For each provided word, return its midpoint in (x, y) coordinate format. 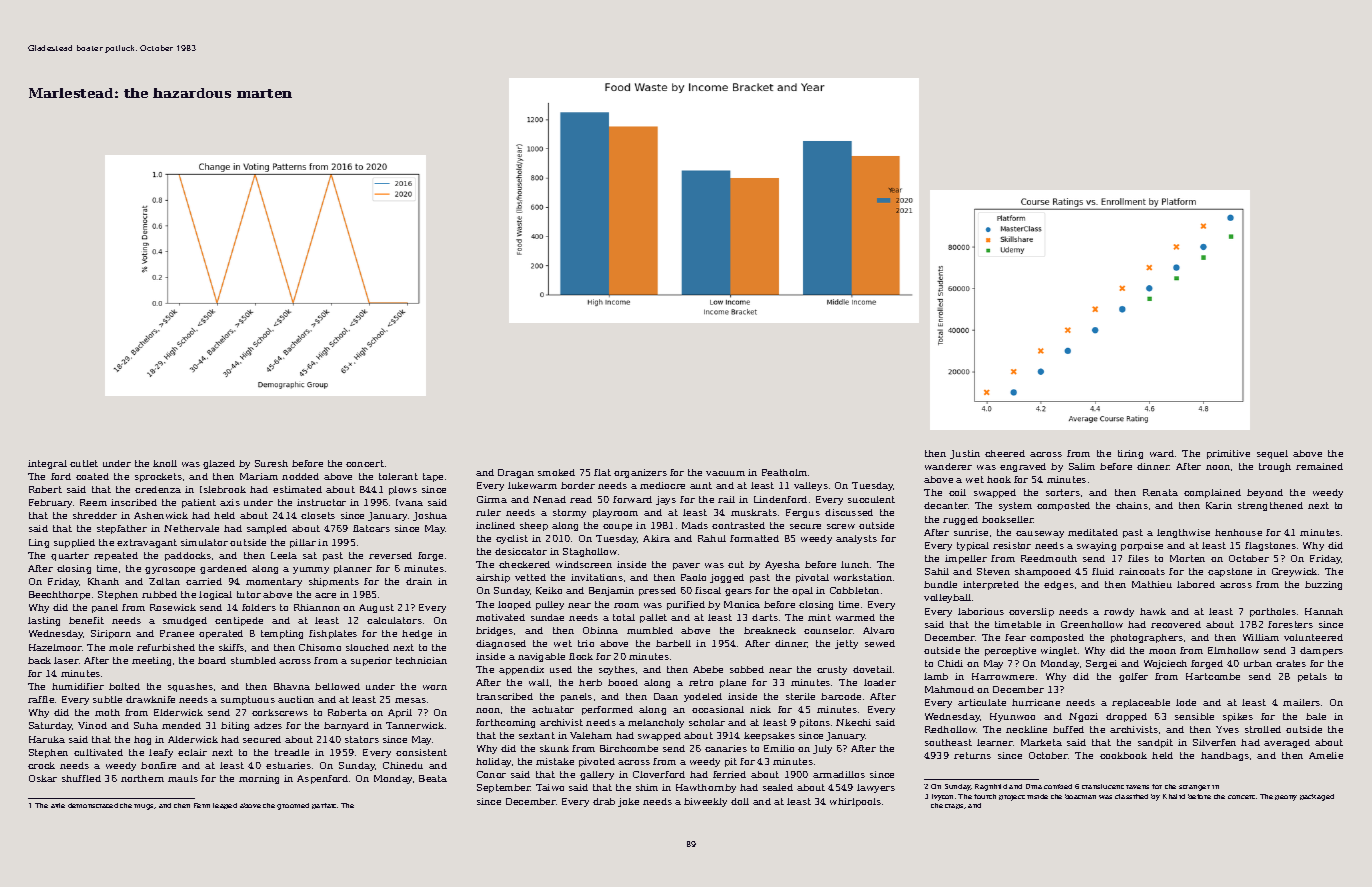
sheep (534, 526)
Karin (1219, 505)
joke (628, 802)
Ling (39, 543)
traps (954, 806)
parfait (324, 806)
